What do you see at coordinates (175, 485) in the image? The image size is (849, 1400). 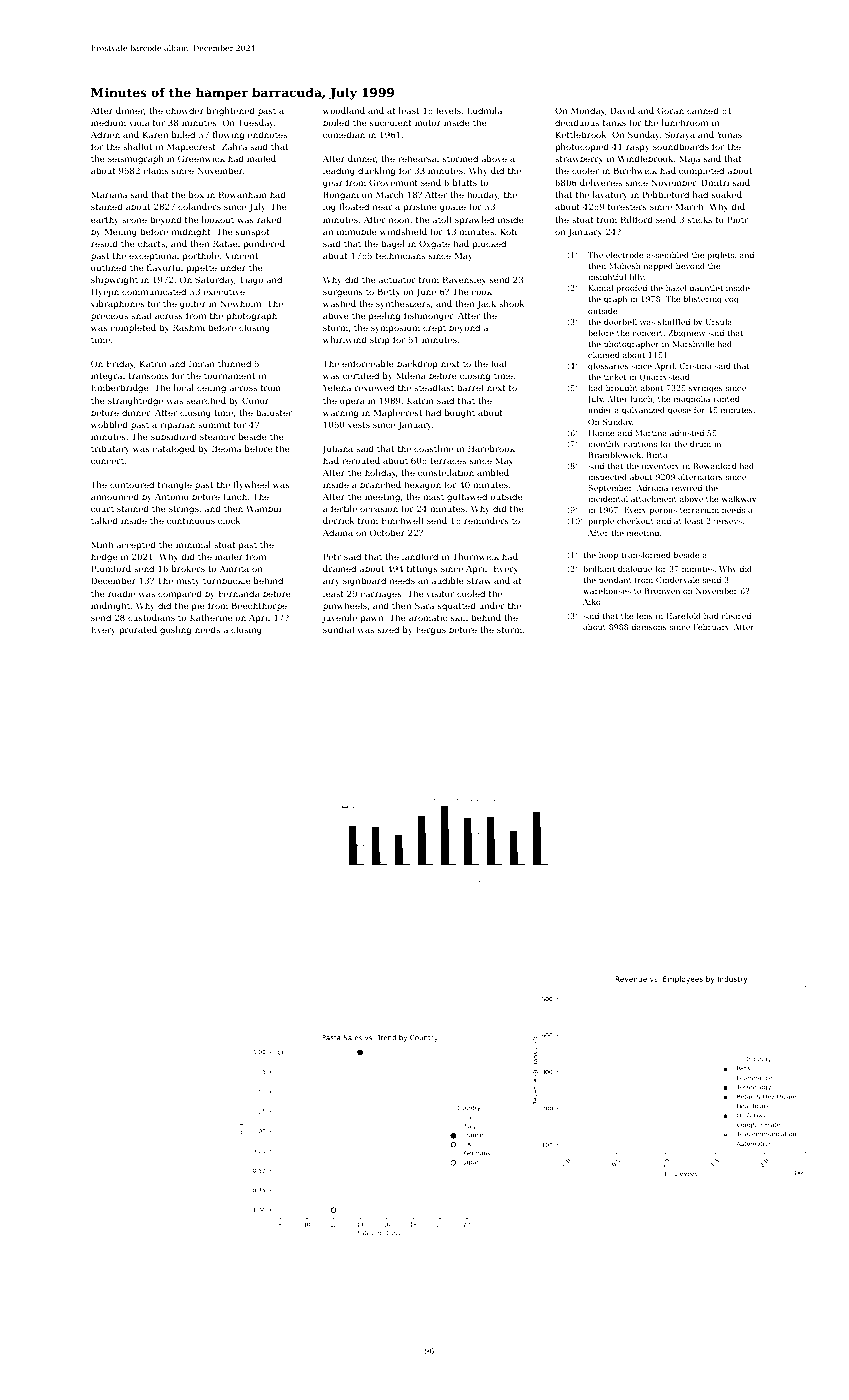 I see `triangle` at bounding box center [175, 485].
